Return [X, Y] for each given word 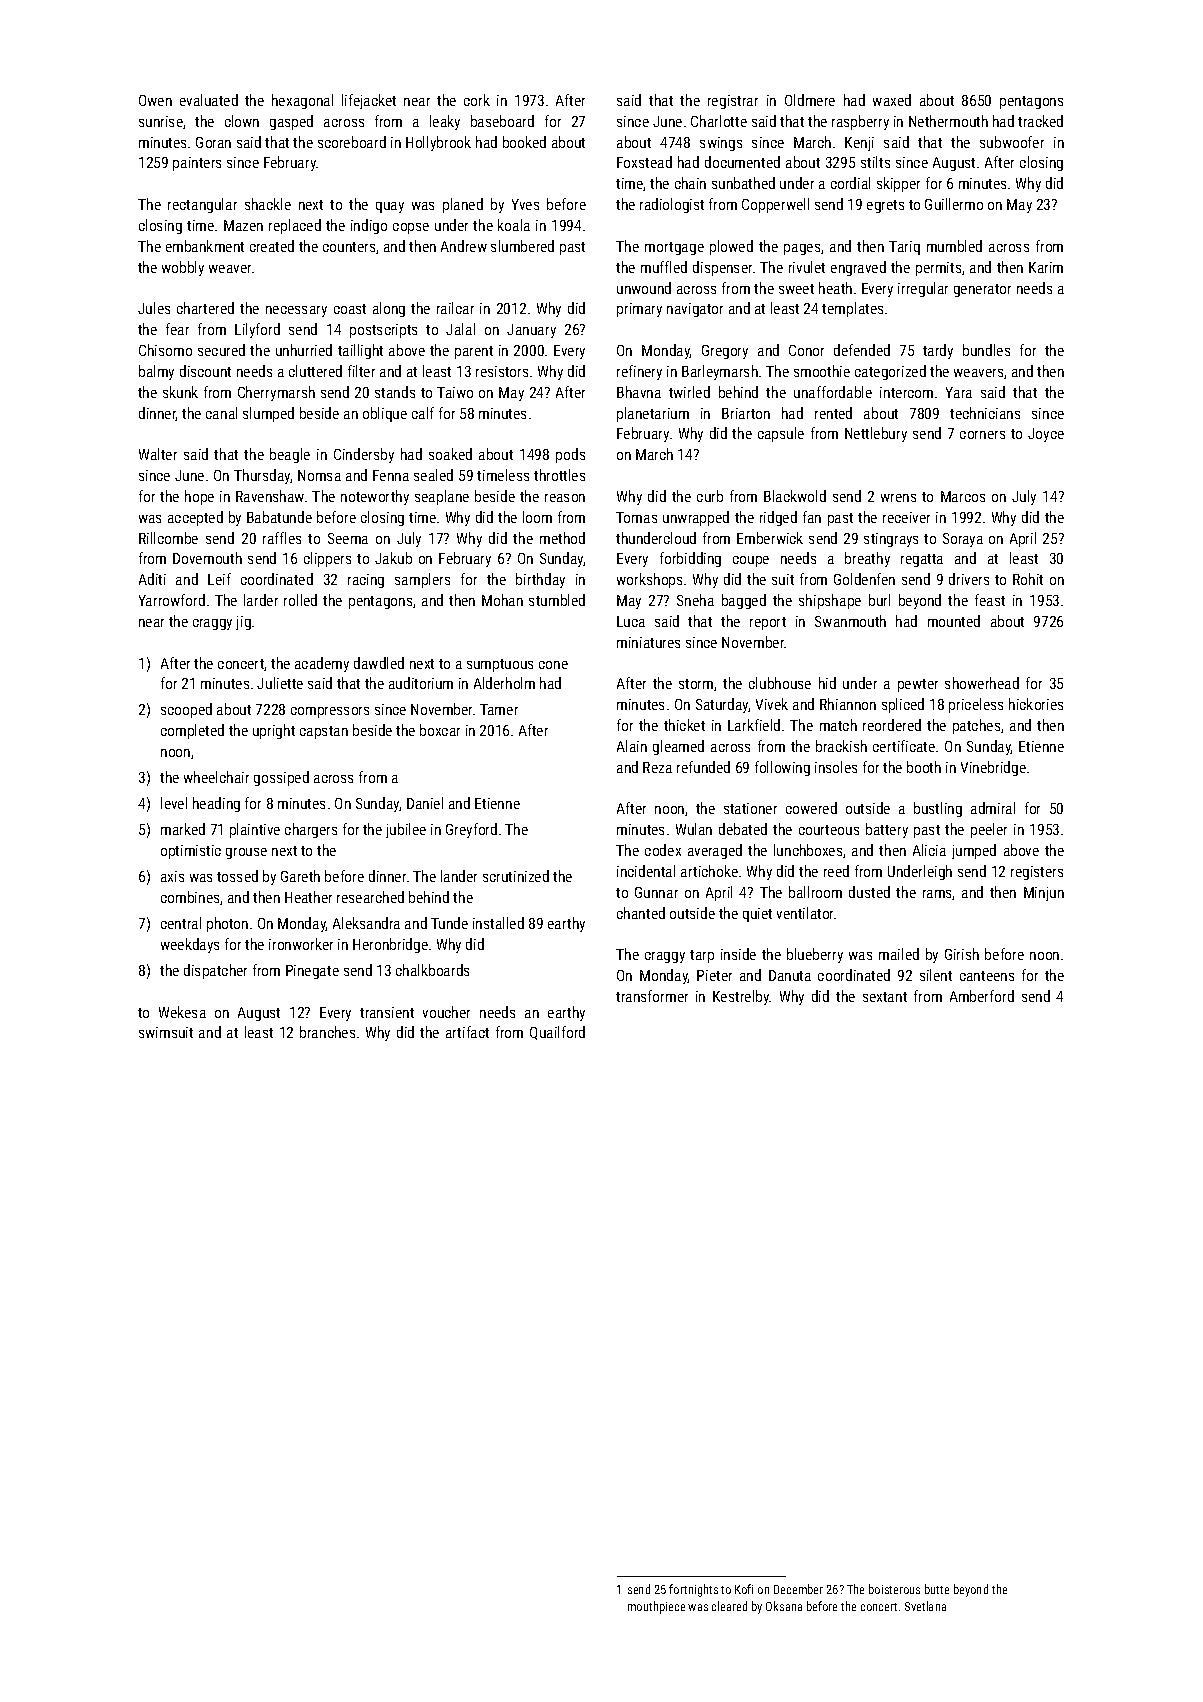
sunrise [161, 121]
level [174, 803]
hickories [1036, 704]
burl [879, 600]
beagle [290, 455]
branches [327, 1032]
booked [524, 142]
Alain [632, 746]
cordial [850, 183]
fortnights [693, 1590]
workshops [649, 580]
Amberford [982, 996]
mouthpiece [656, 1607]
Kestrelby [741, 997]
